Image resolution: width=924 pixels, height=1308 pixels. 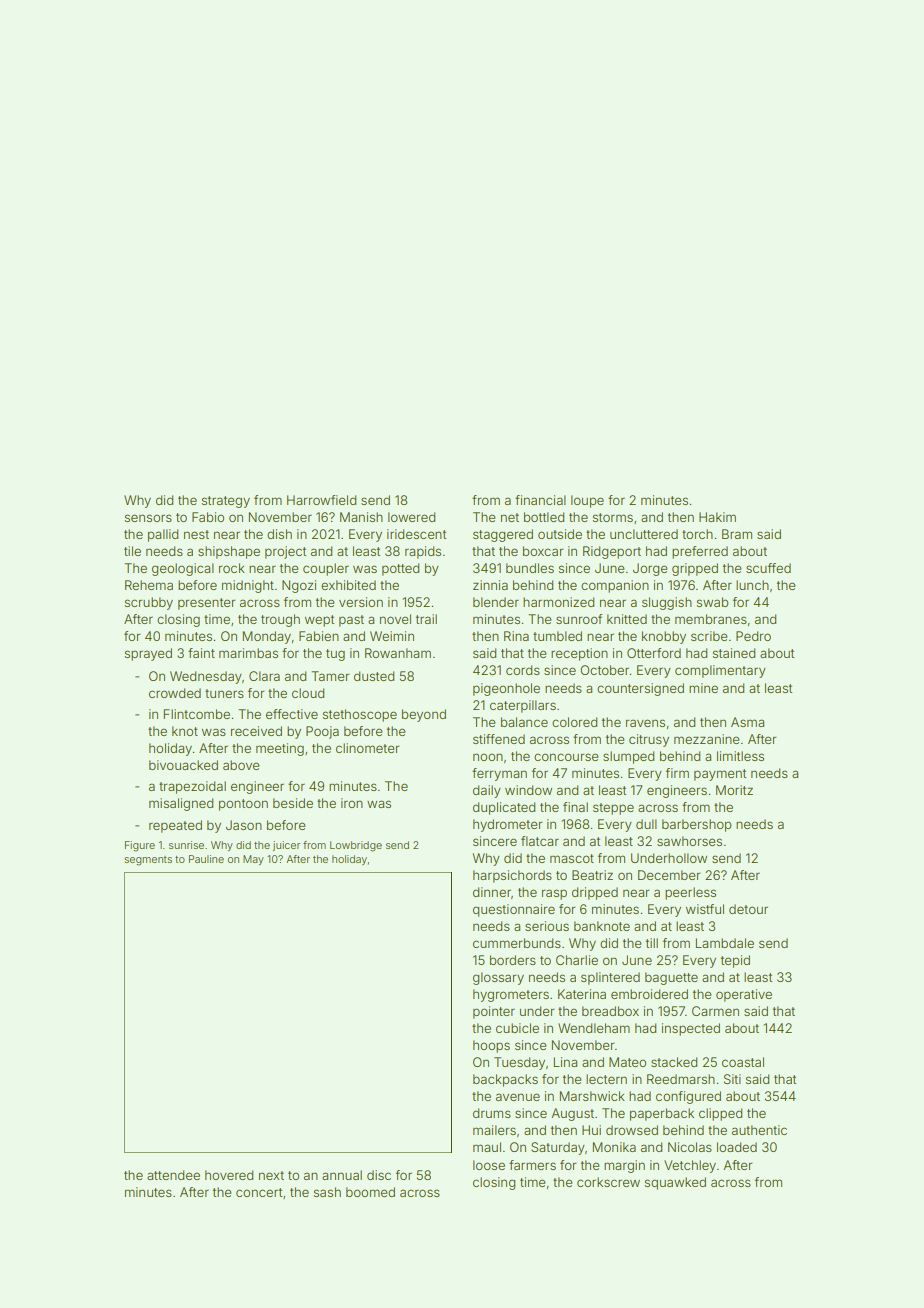 I want to click on concert, so click(x=259, y=1192).
